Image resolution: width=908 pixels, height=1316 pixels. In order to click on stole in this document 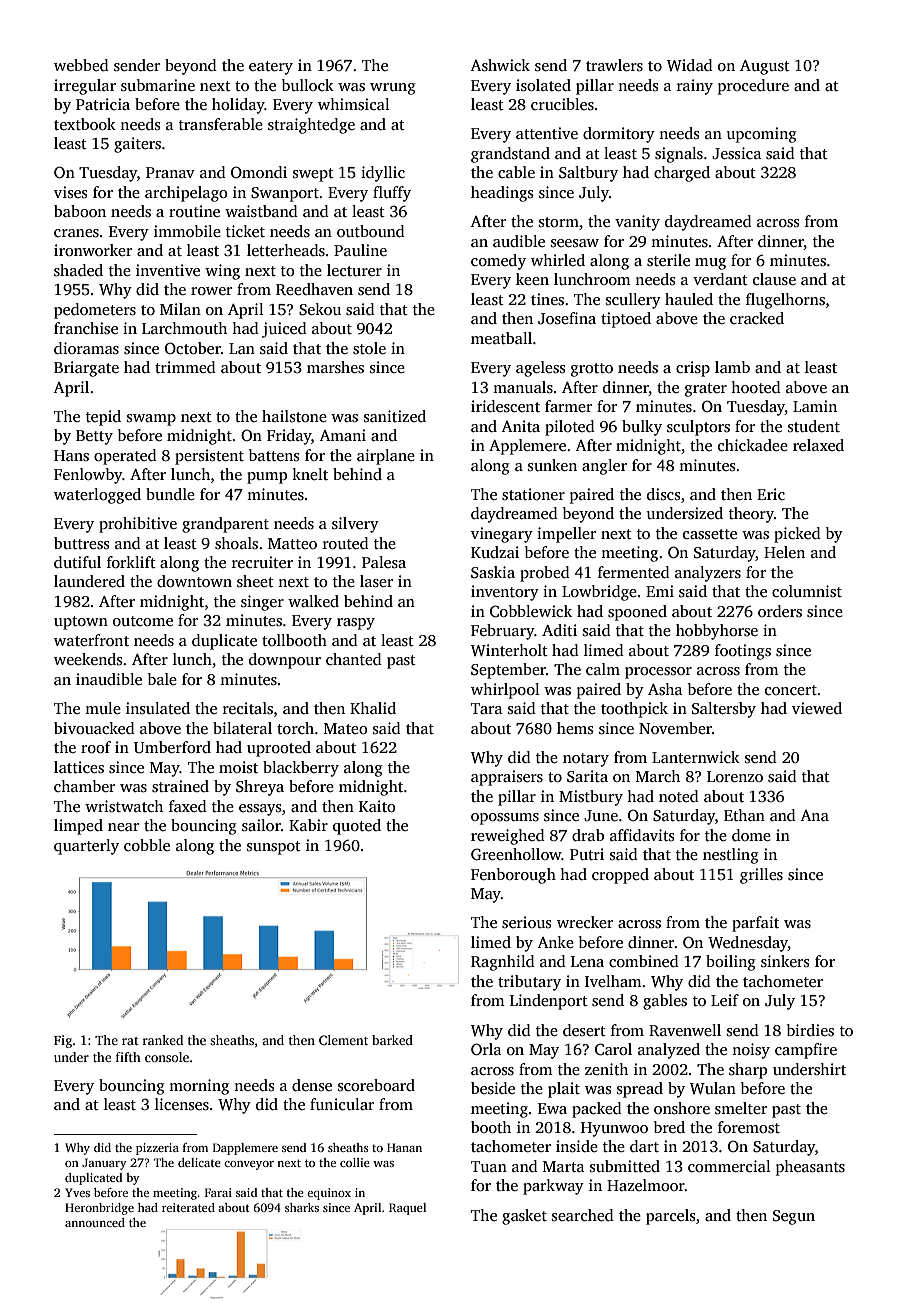, I will do `click(369, 348)`.
